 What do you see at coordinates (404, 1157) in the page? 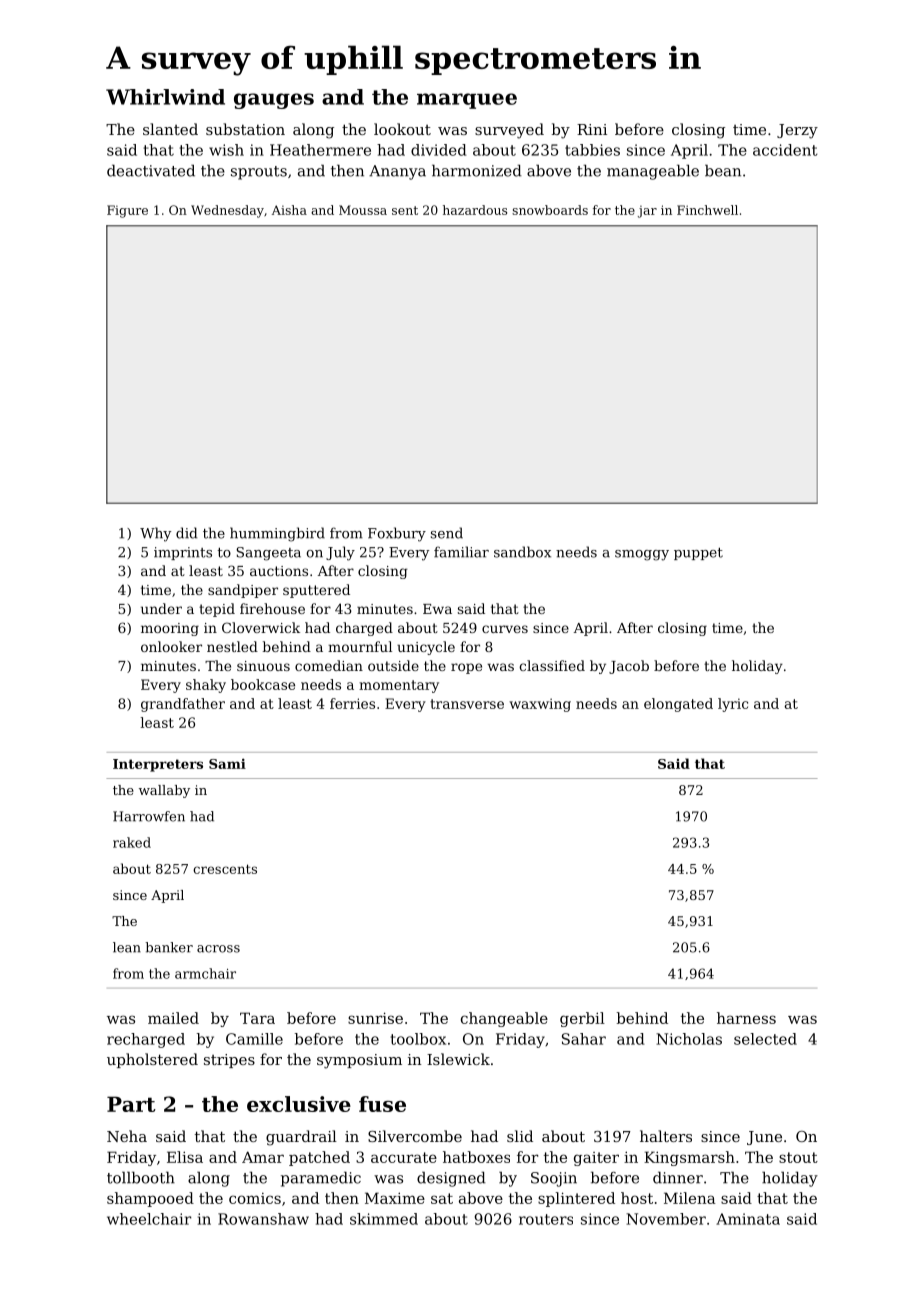
I see `accurate` at bounding box center [404, 1157].
